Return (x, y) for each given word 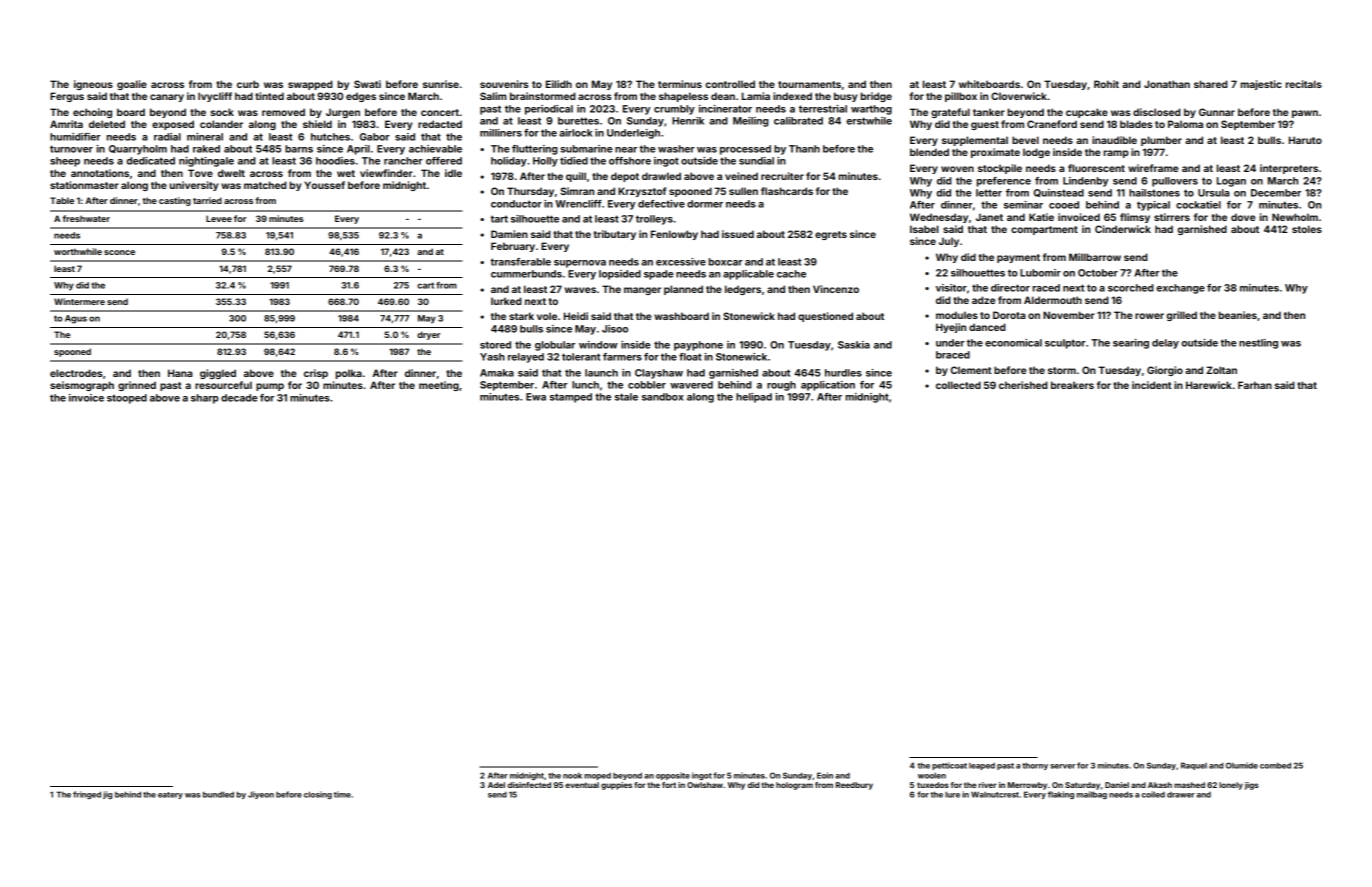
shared (1210, 84)
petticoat (949, 766)
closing (318, 795)
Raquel (1194, 766)
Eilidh (559, 84)
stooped (127, 399)
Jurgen (343, 113)
